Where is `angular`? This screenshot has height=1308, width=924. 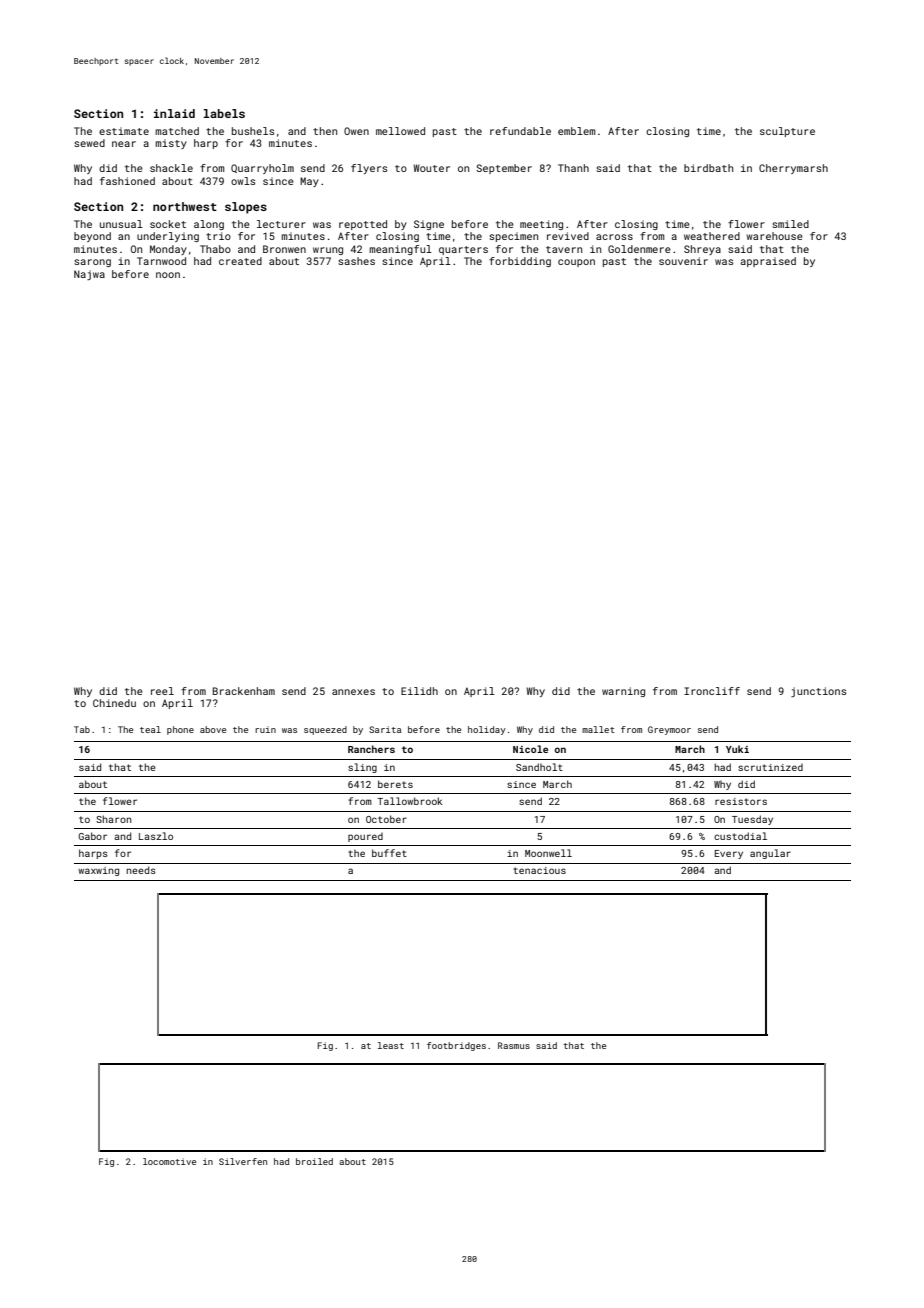 angular is located at coordinates (770, 854).
